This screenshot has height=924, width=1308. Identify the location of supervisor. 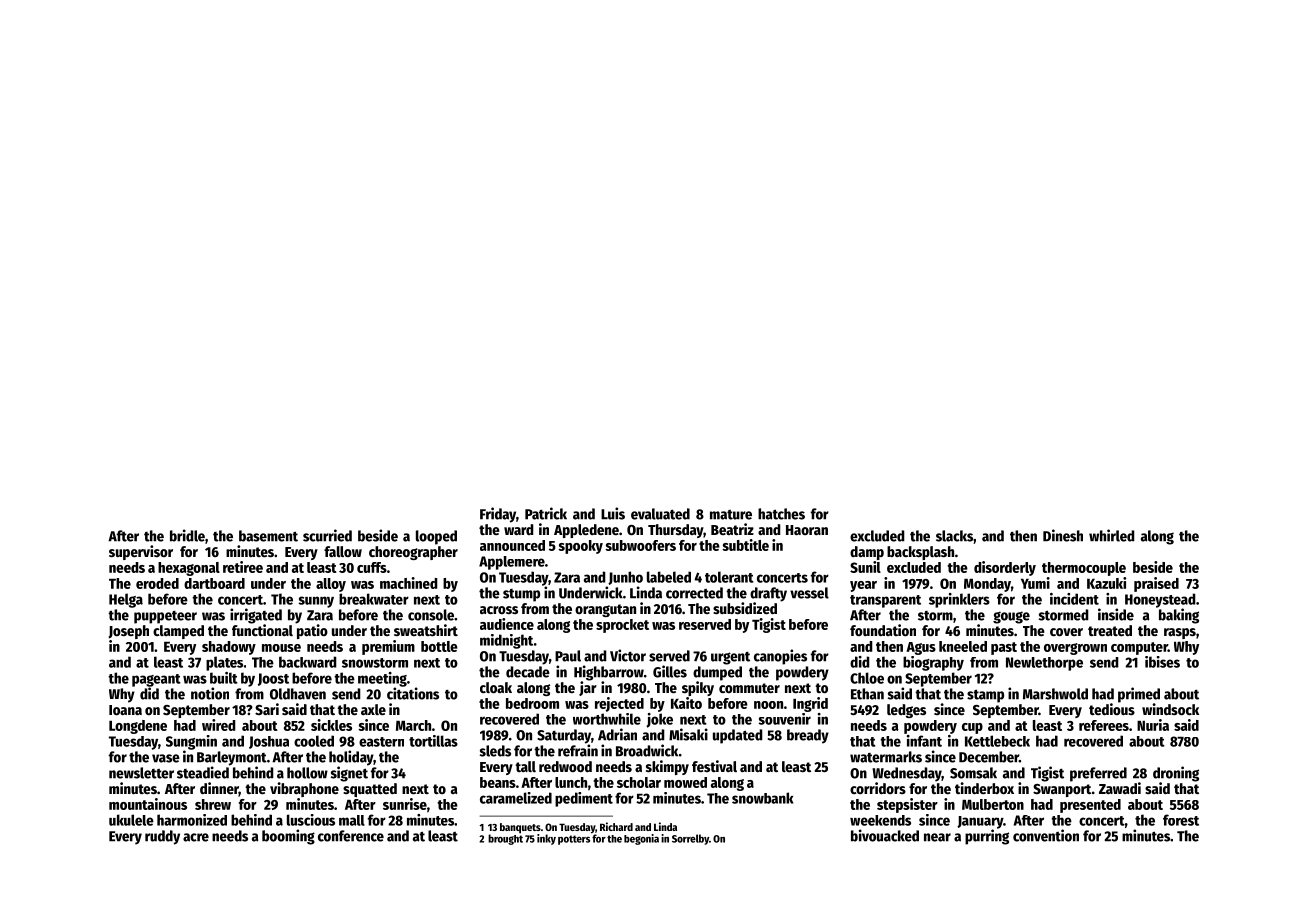
(141, 552).
